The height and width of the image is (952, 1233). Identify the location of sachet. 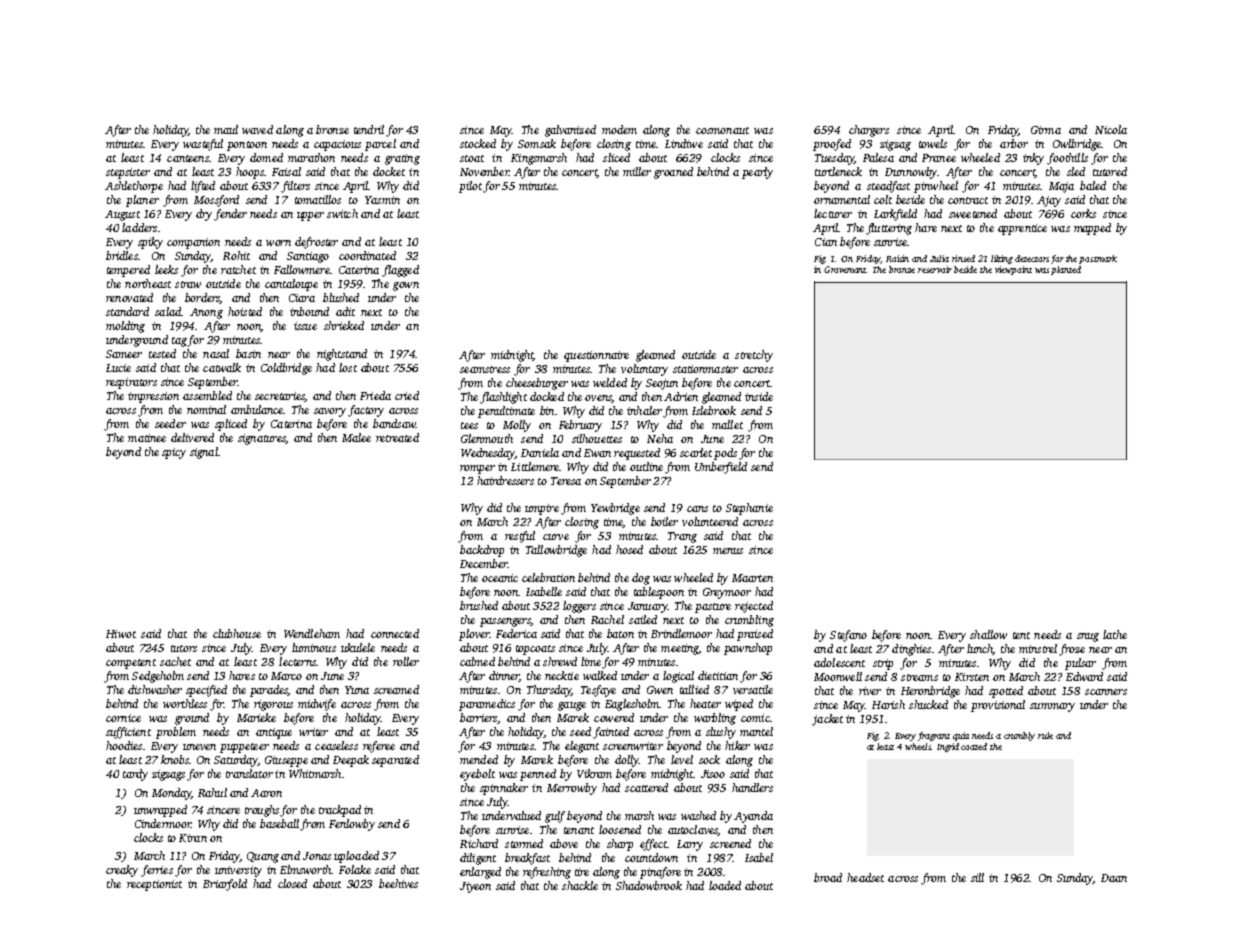
(175, 661).
